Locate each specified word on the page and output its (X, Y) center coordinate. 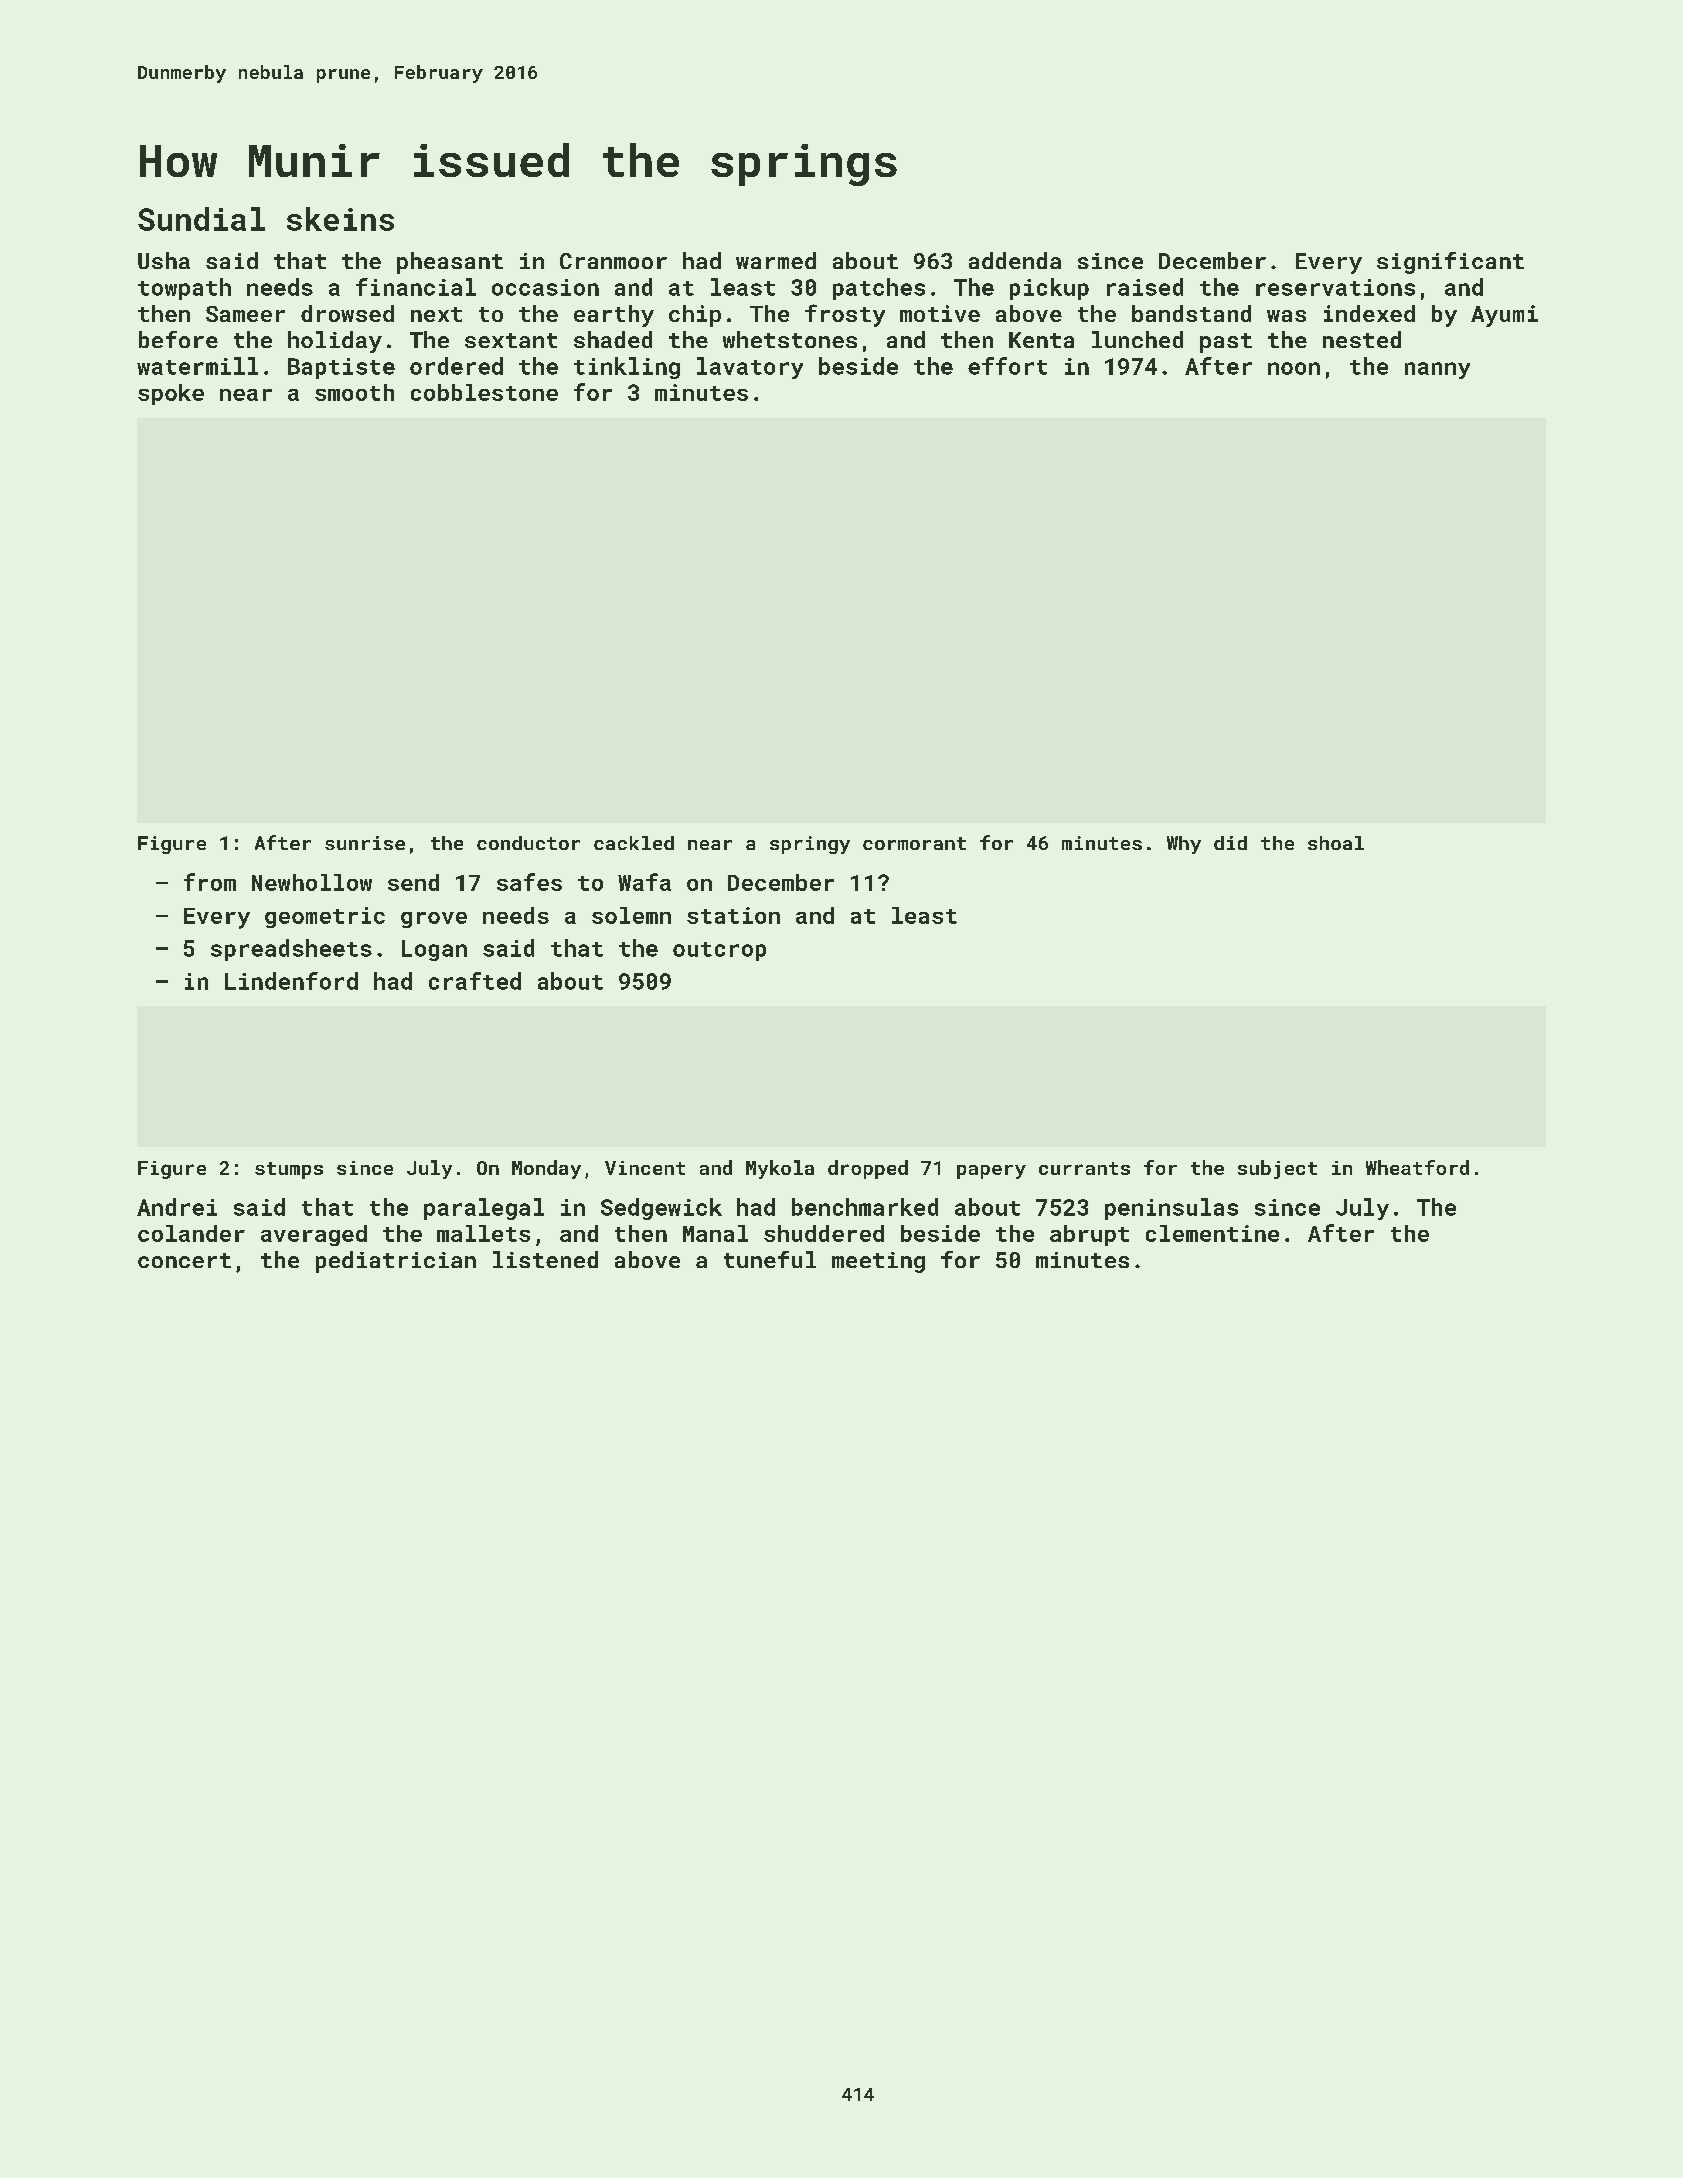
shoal (1336, 843)
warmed (776, 260)
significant (1450, 263)
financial (416, 287)
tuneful (770, 1259)
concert (184, 1260)
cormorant (914, 843)
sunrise (365, 843)
